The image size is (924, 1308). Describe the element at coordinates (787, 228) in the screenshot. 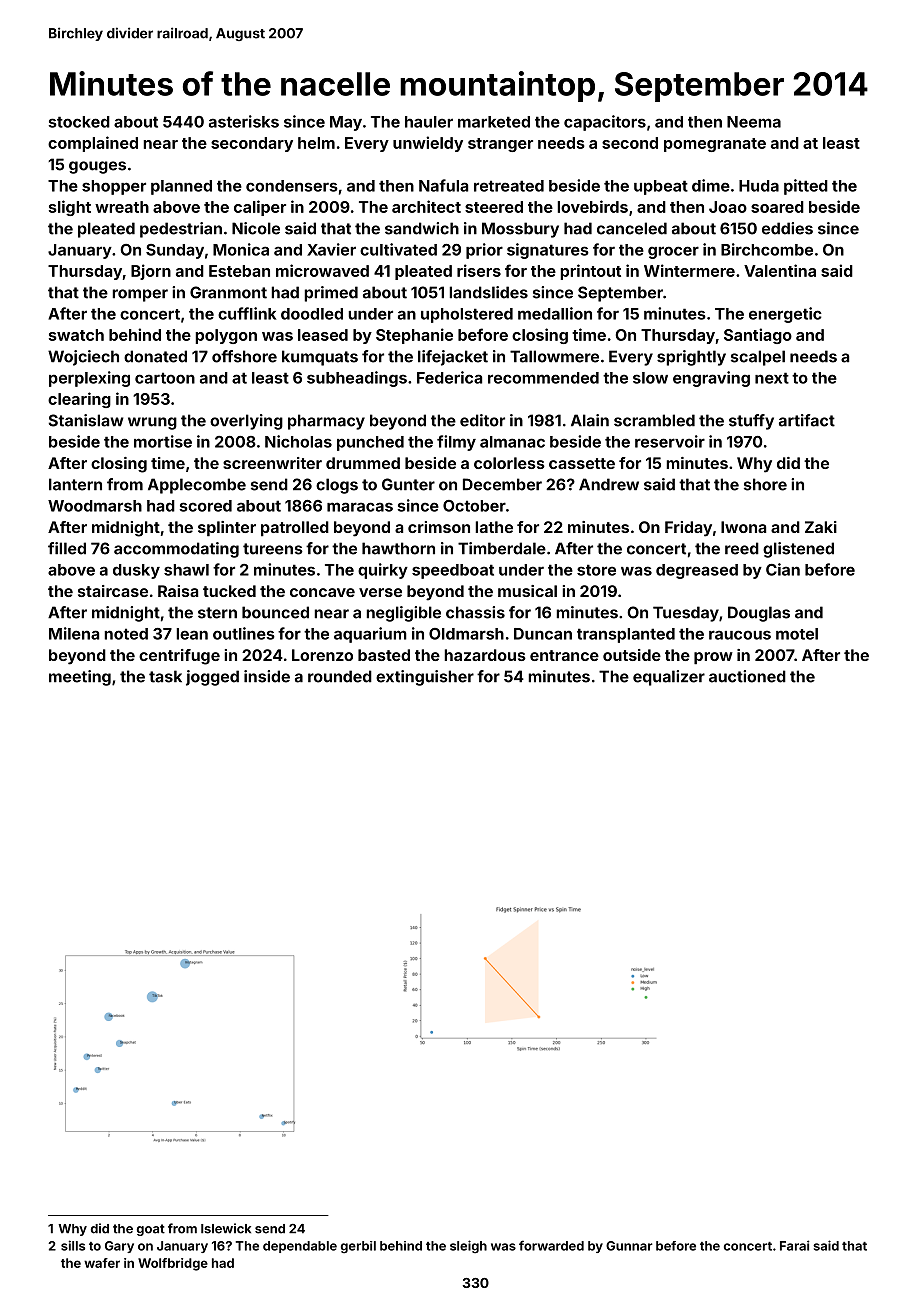

I see `eddies` at that location.
